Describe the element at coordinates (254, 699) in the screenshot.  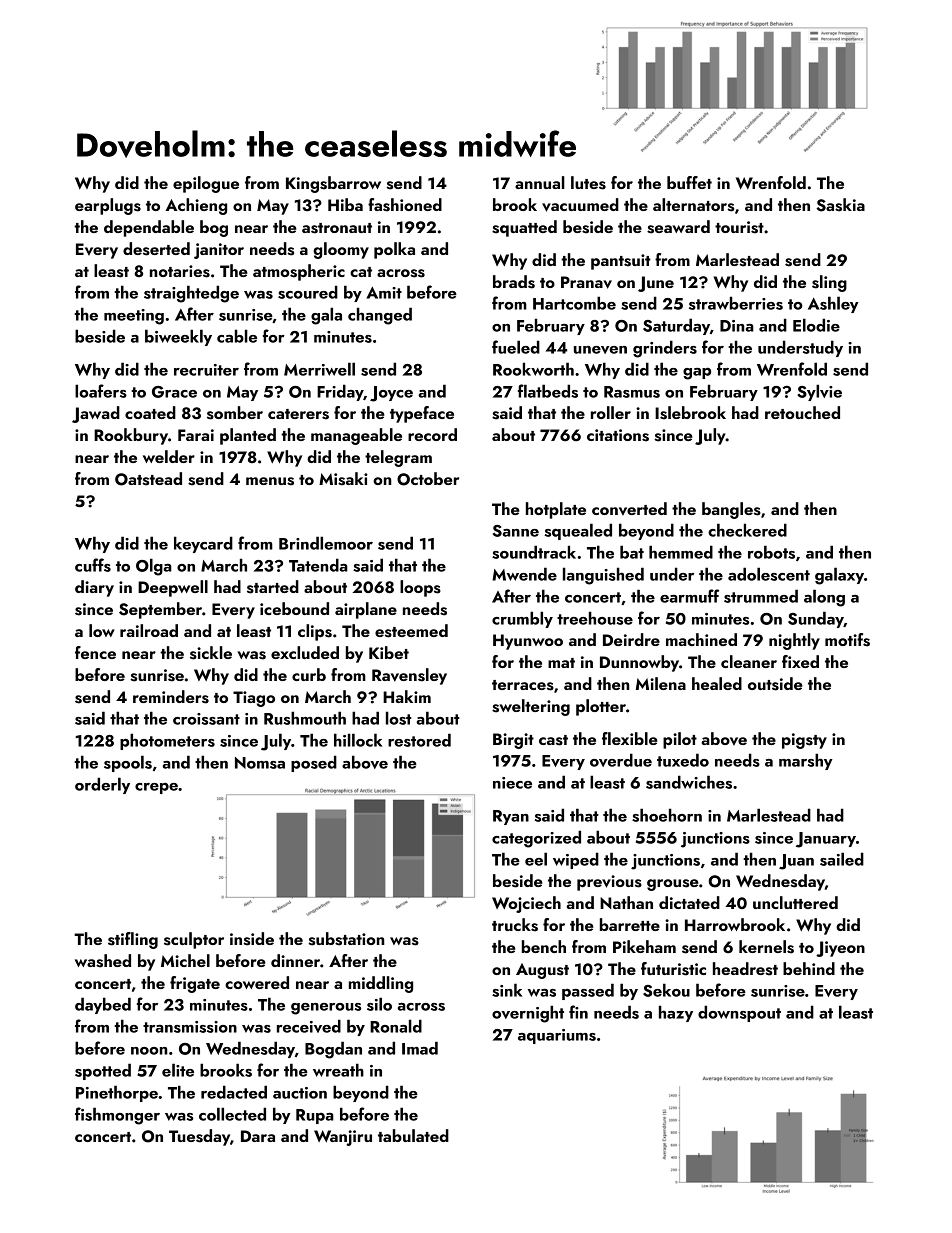
I see `Tiago` at that location.
